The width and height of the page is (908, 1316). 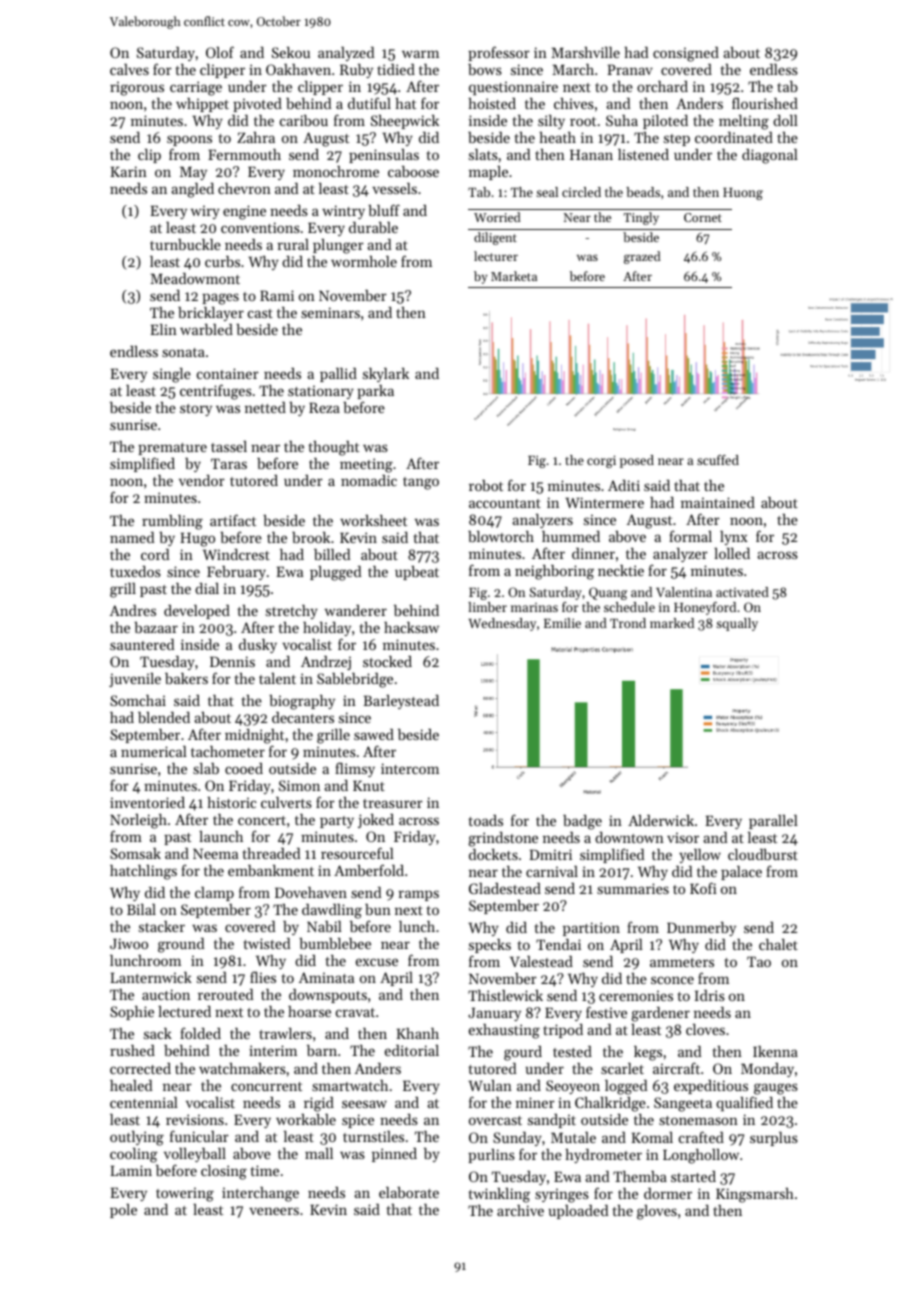 What do you see at coordinates (135, 571) in the page?
I see `tuxedos` at bounding box center [135, 571].
